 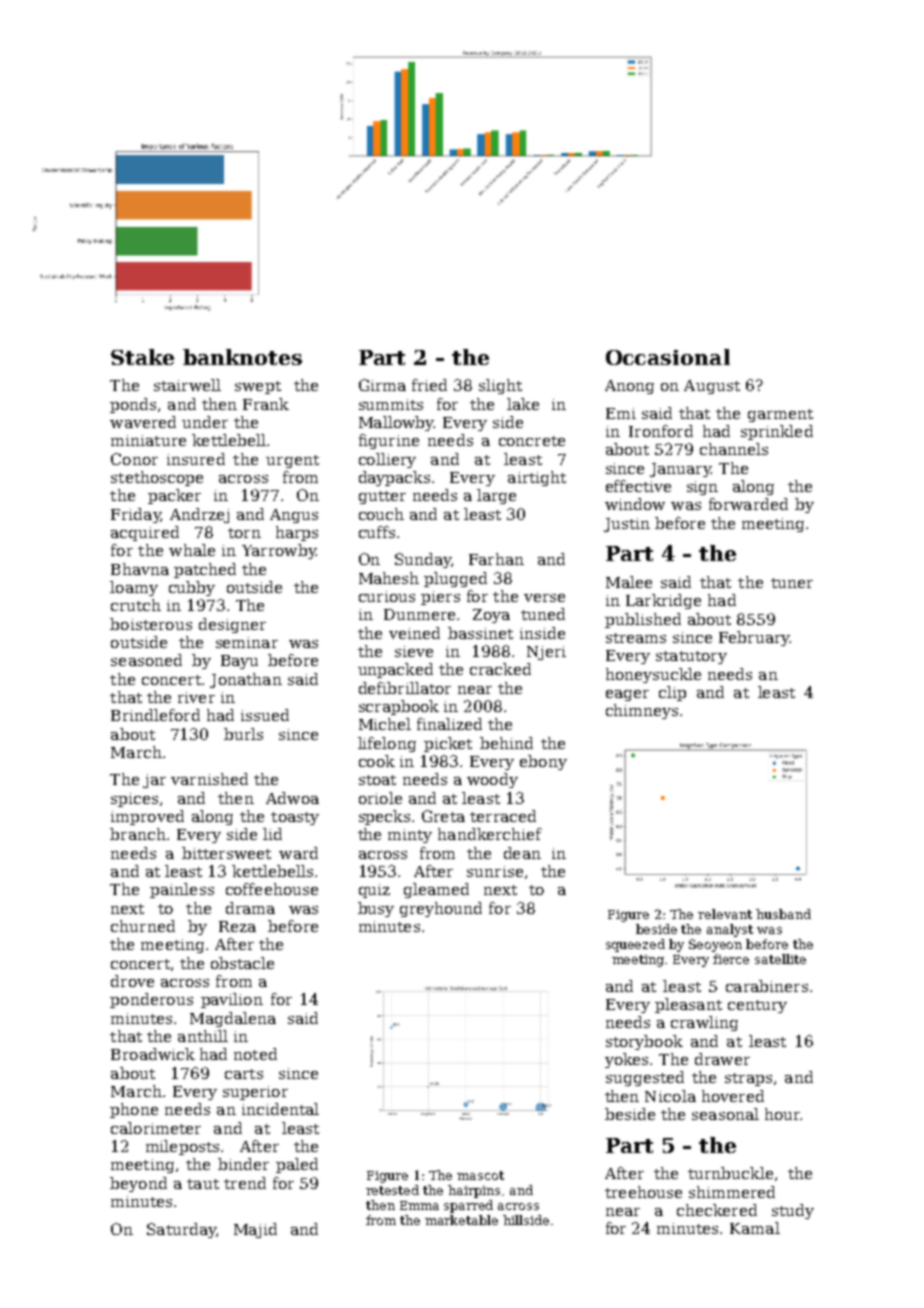 What do you see at coordinates (255, 1230) in the screenshot?
I see `Majid` at bounding box center [255, 1230].
